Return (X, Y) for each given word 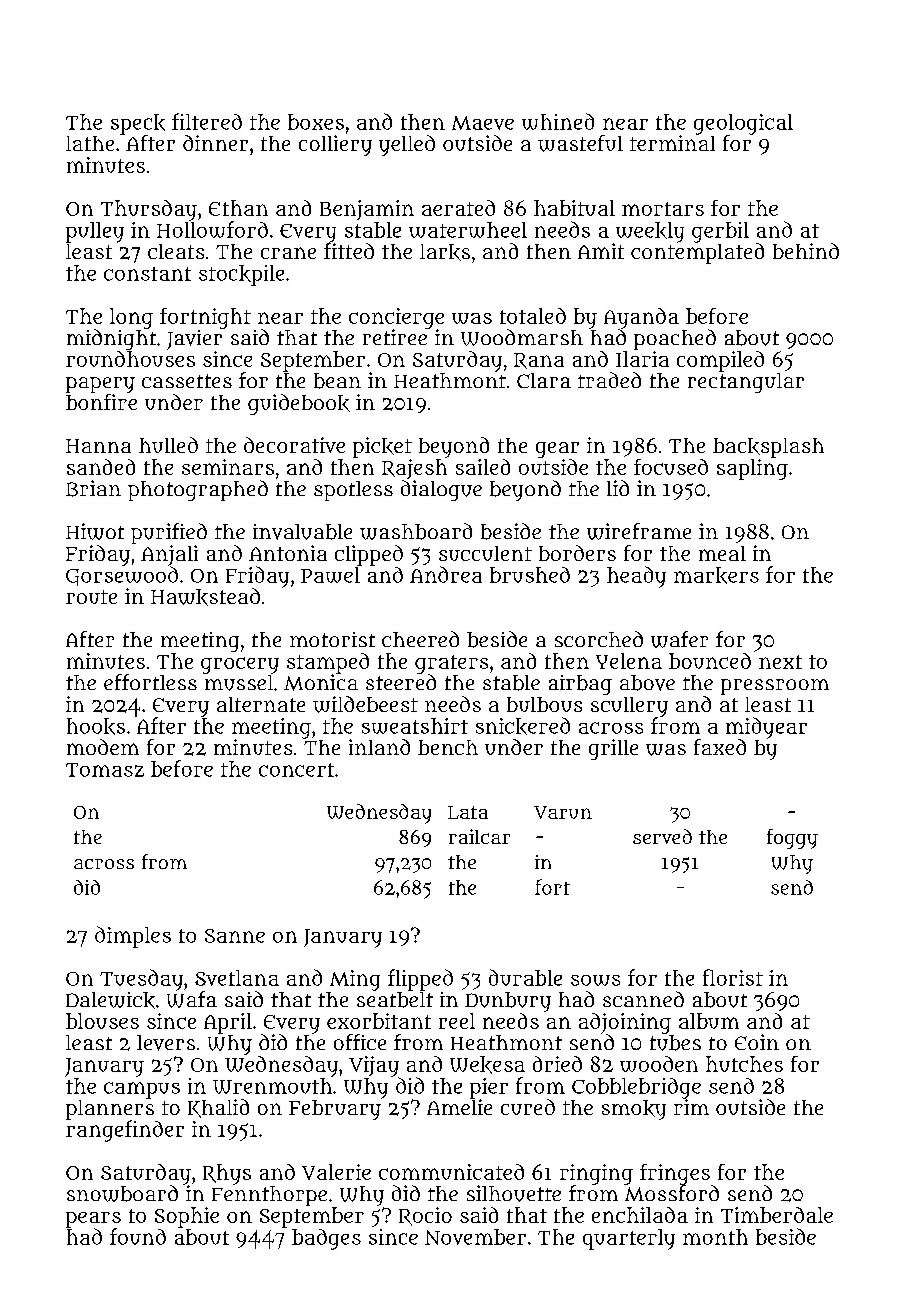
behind (806, 251)
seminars (228, 467)
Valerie (336, 1172)
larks (445, 252)
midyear (766, 728)
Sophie (187, 1217)
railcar (479, 836)
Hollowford (212, 229)
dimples (133, 937)
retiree (395, 337)
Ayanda (641, 318)
